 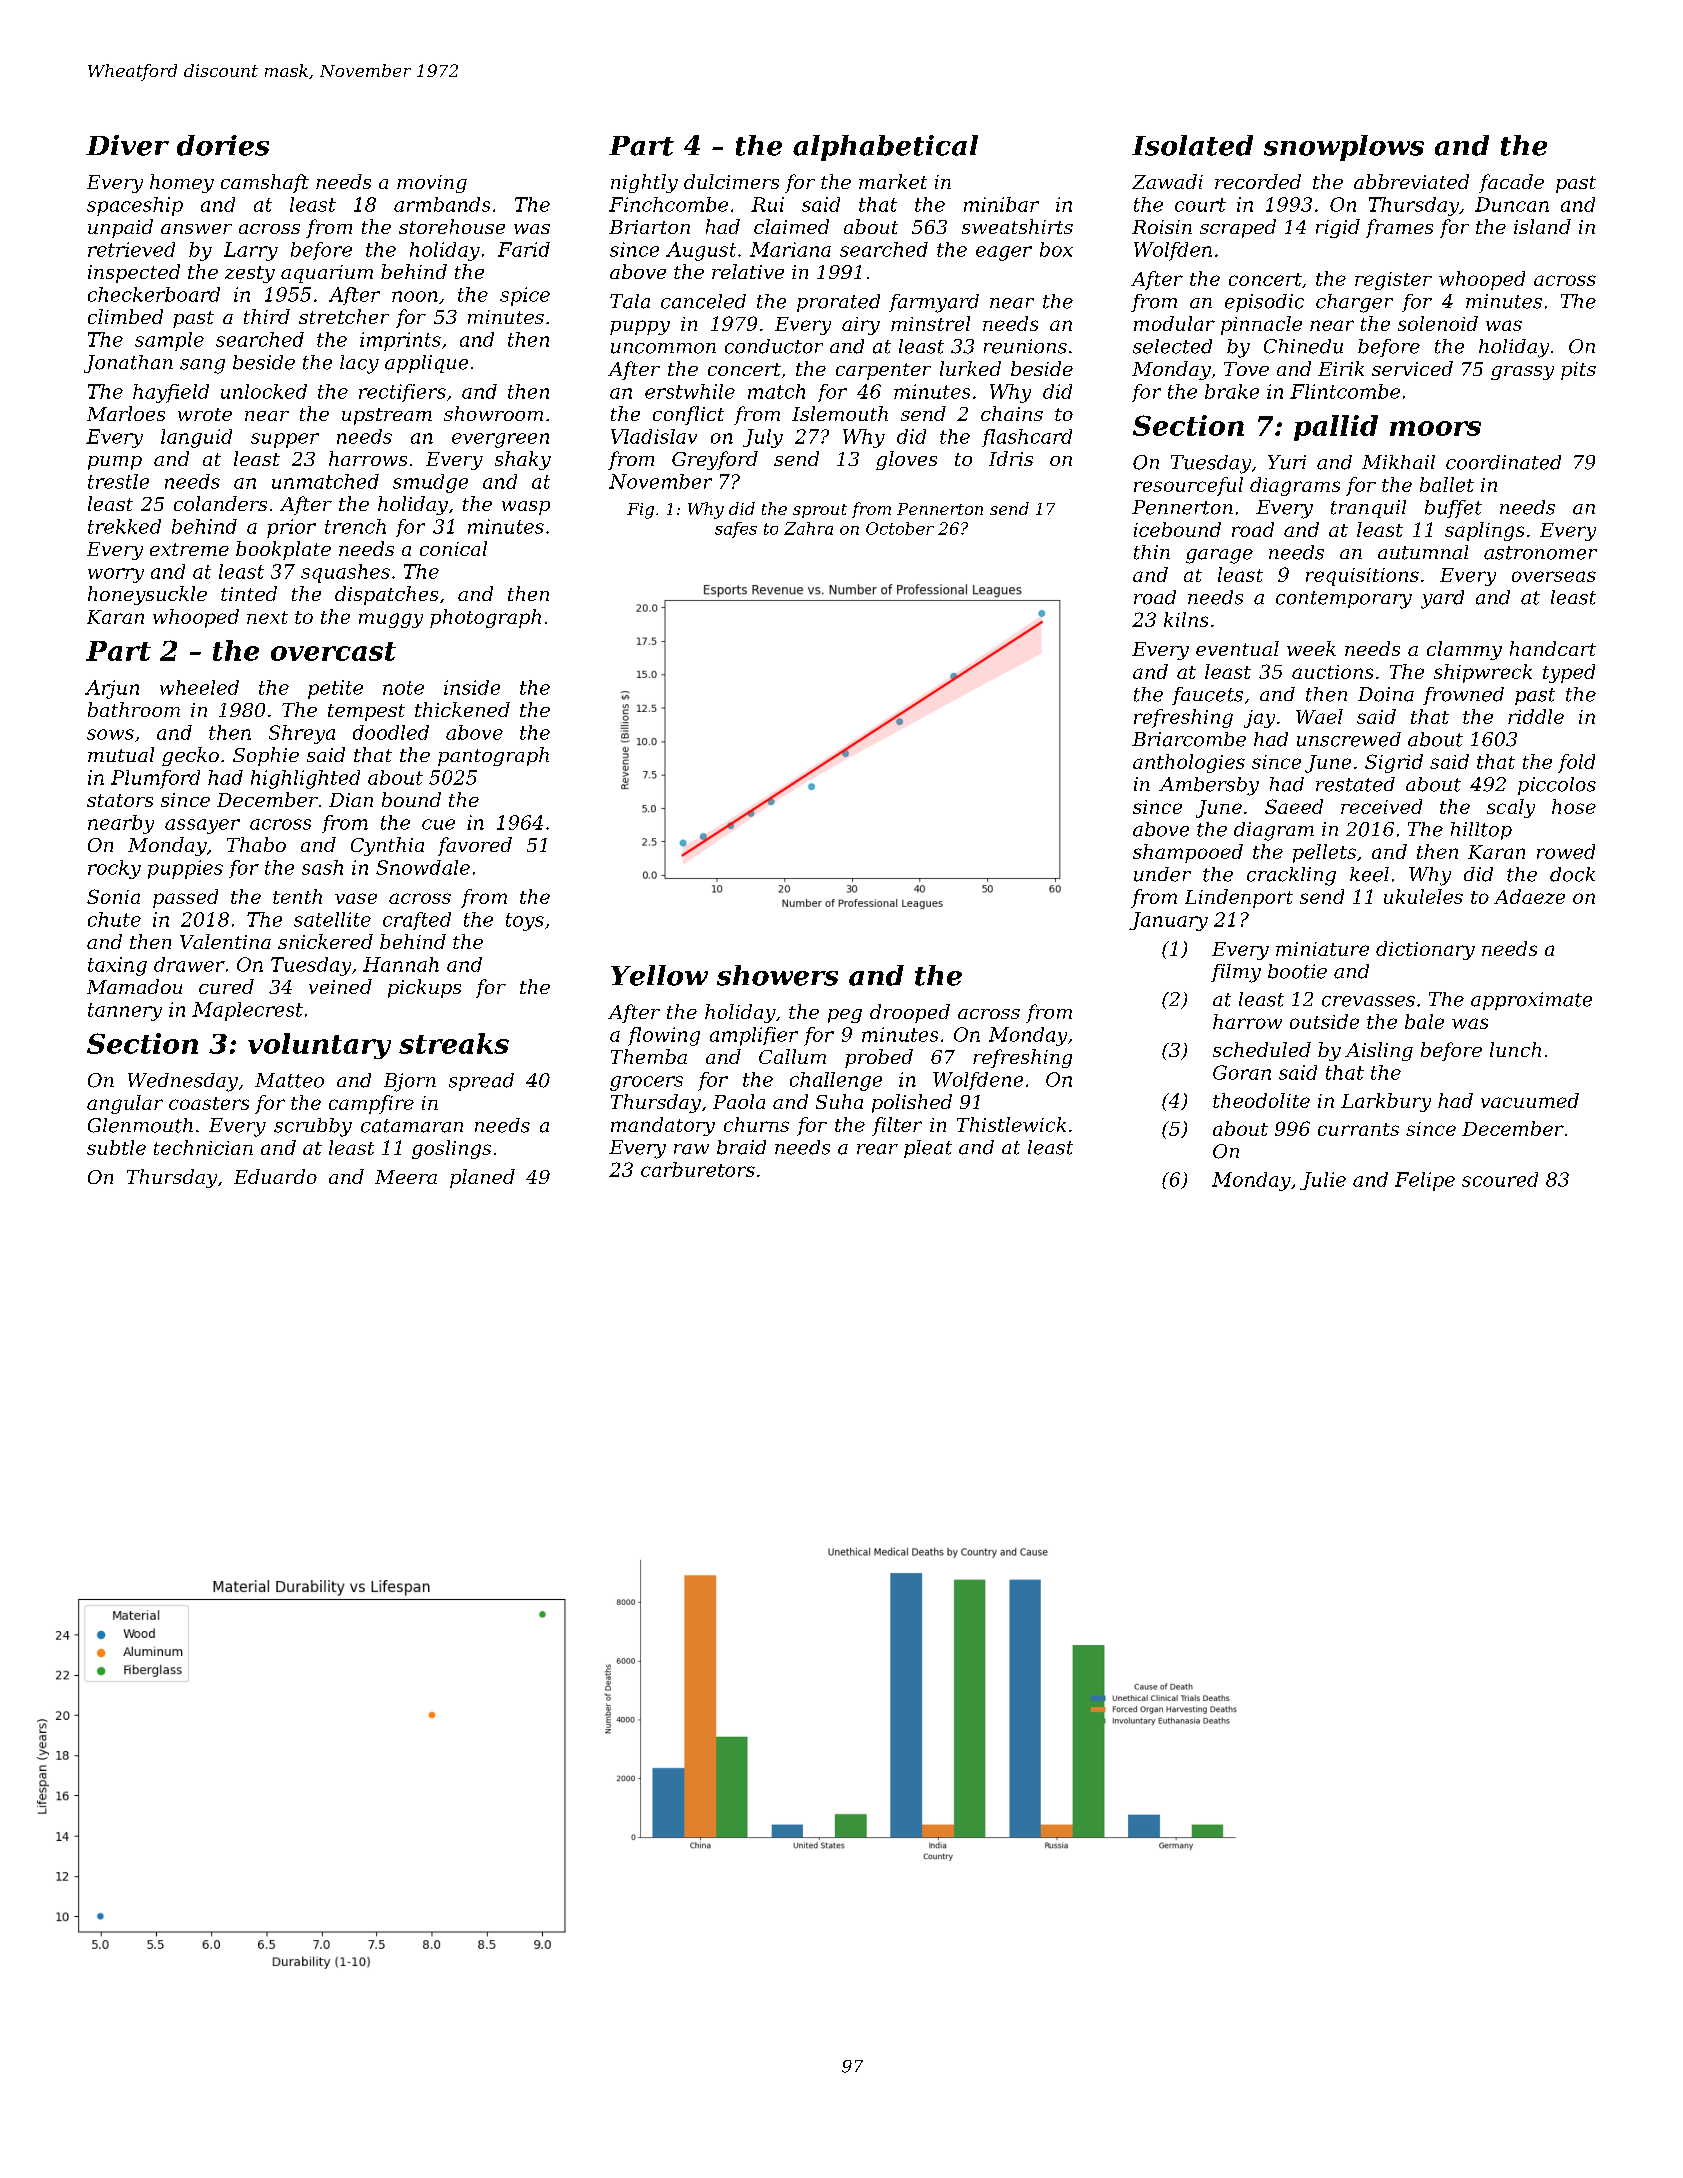 What do you see at coordinates (910, 1013) in the screenshot?
I see `drooped` at bounding box center [910, 1013].
